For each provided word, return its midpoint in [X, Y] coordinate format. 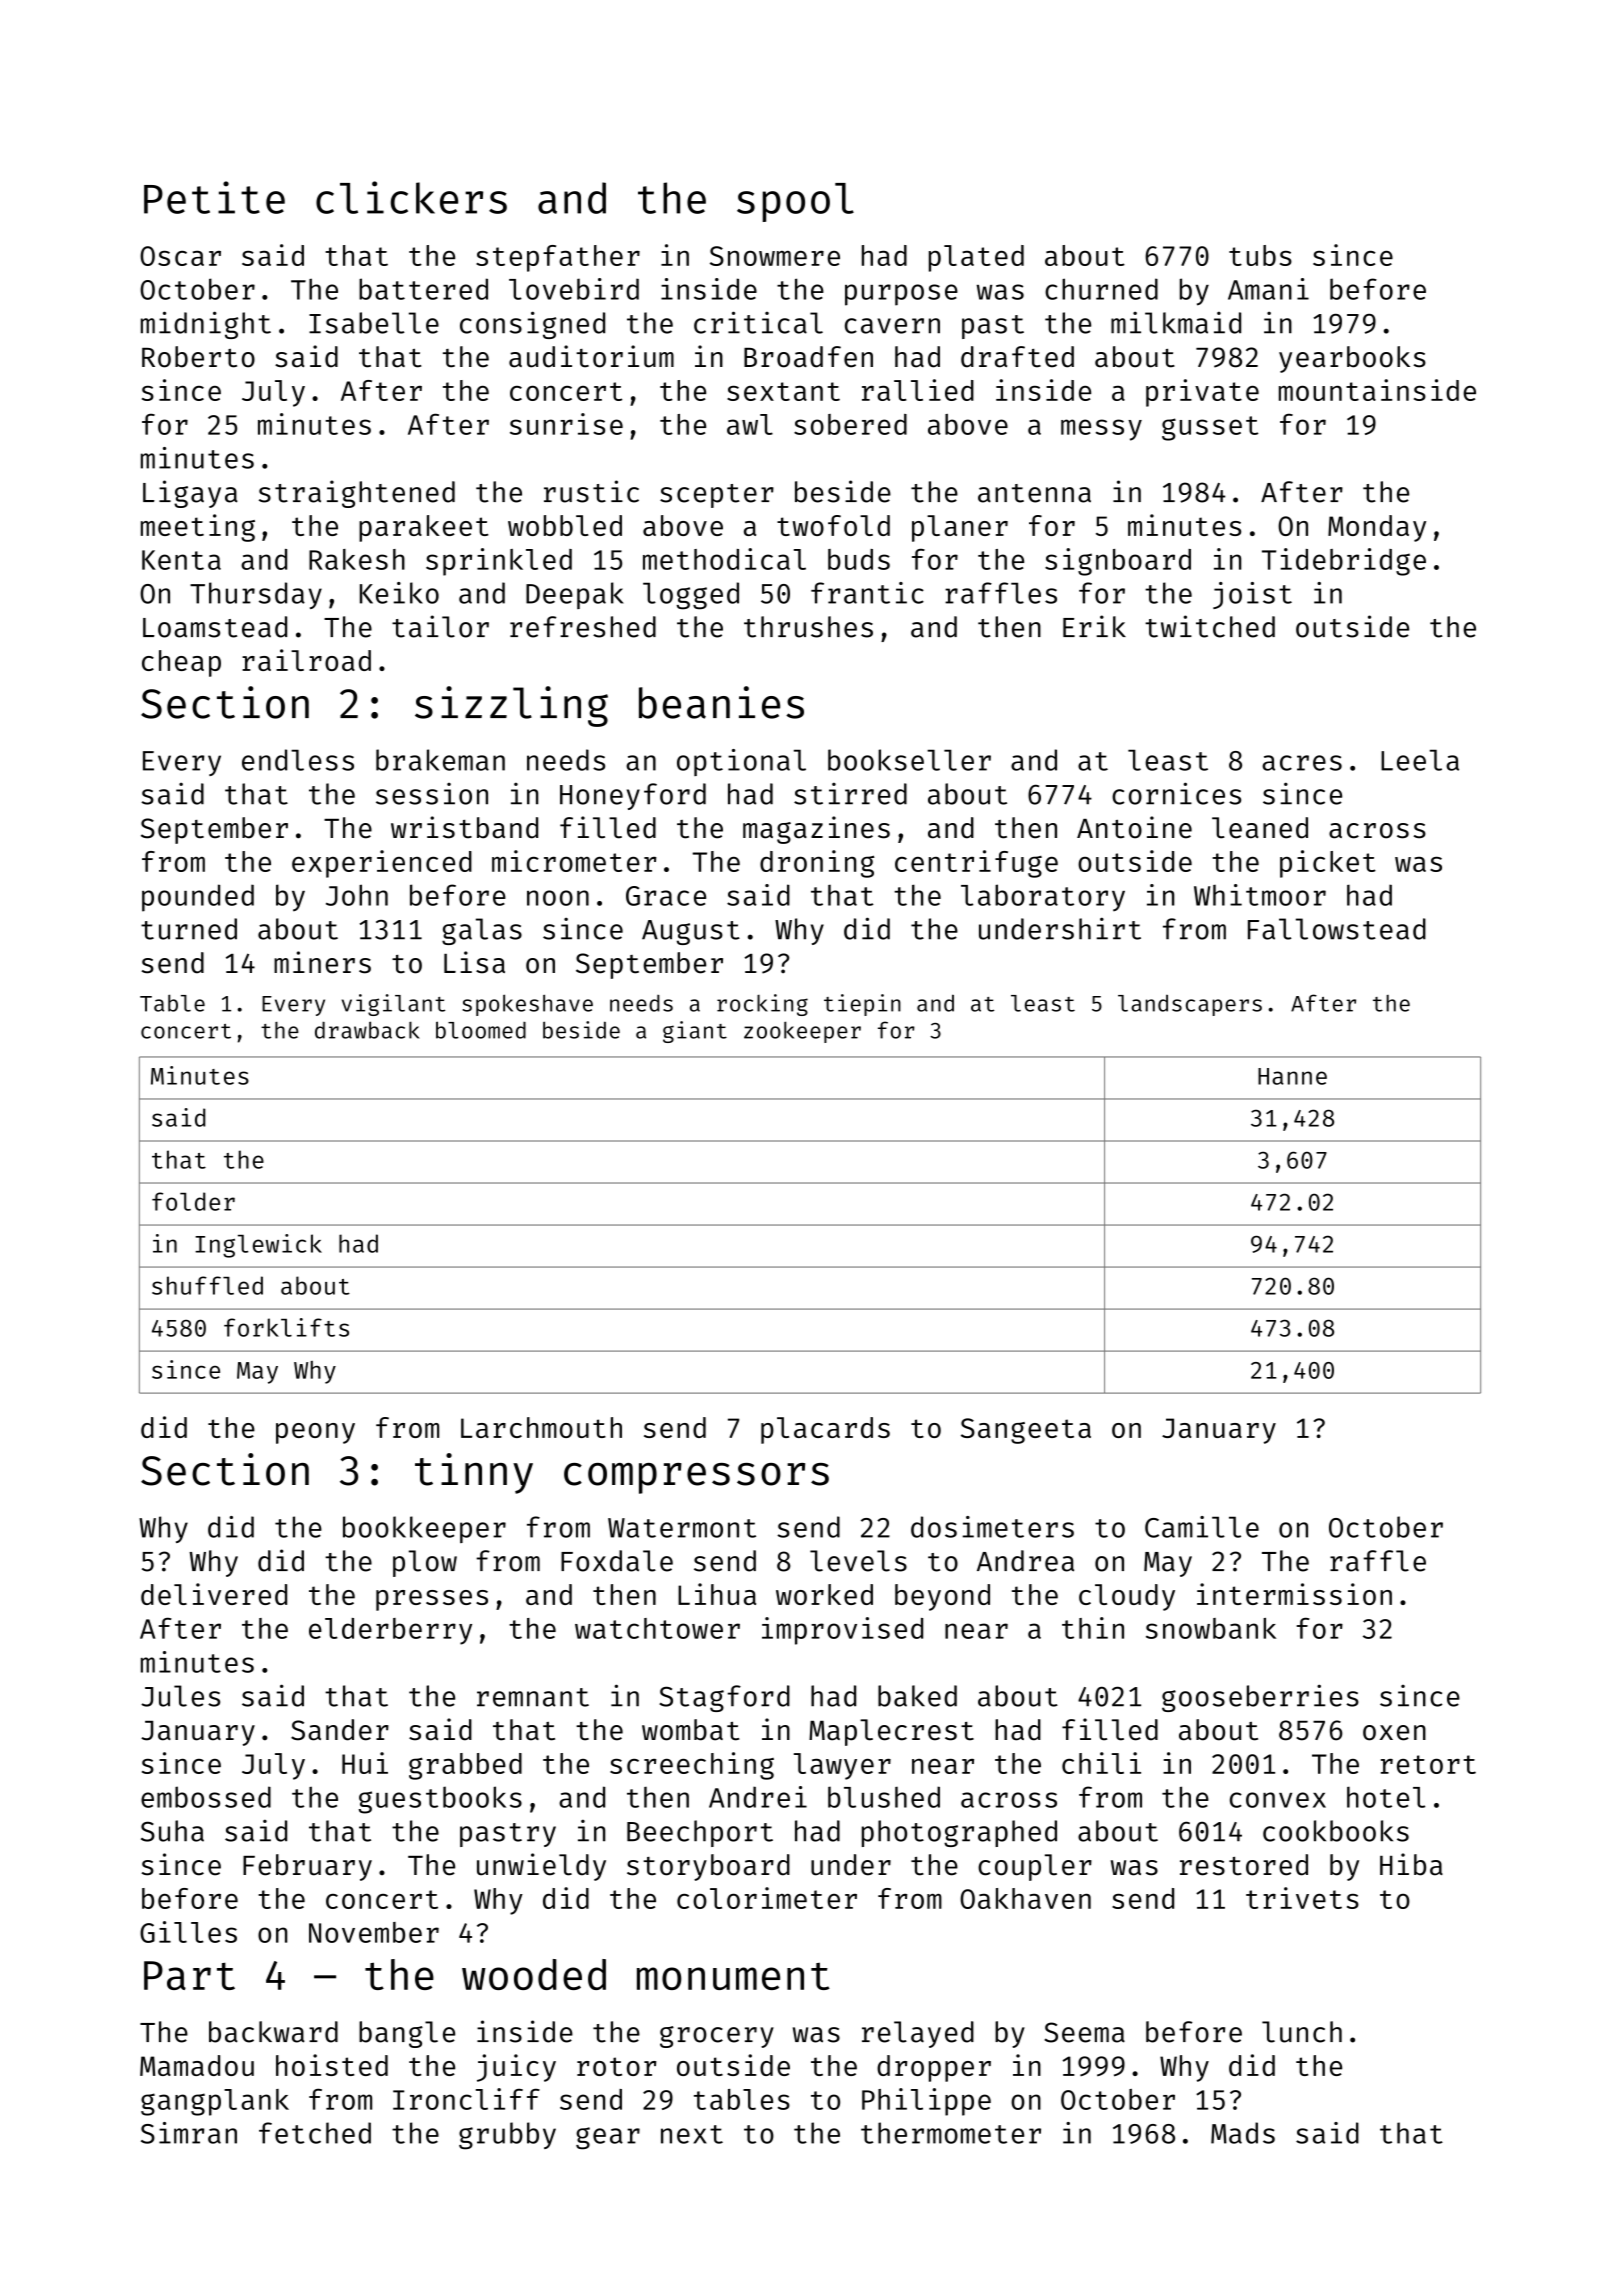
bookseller [909, 760]
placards [825, 1430]
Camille [1202, 1527]
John [357, 895]
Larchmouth [541, 1427]
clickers [411, 197]
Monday [1377, 528]
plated [976, 258]
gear [608, 2138]
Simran [189, 2133]
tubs [1260, 255]
